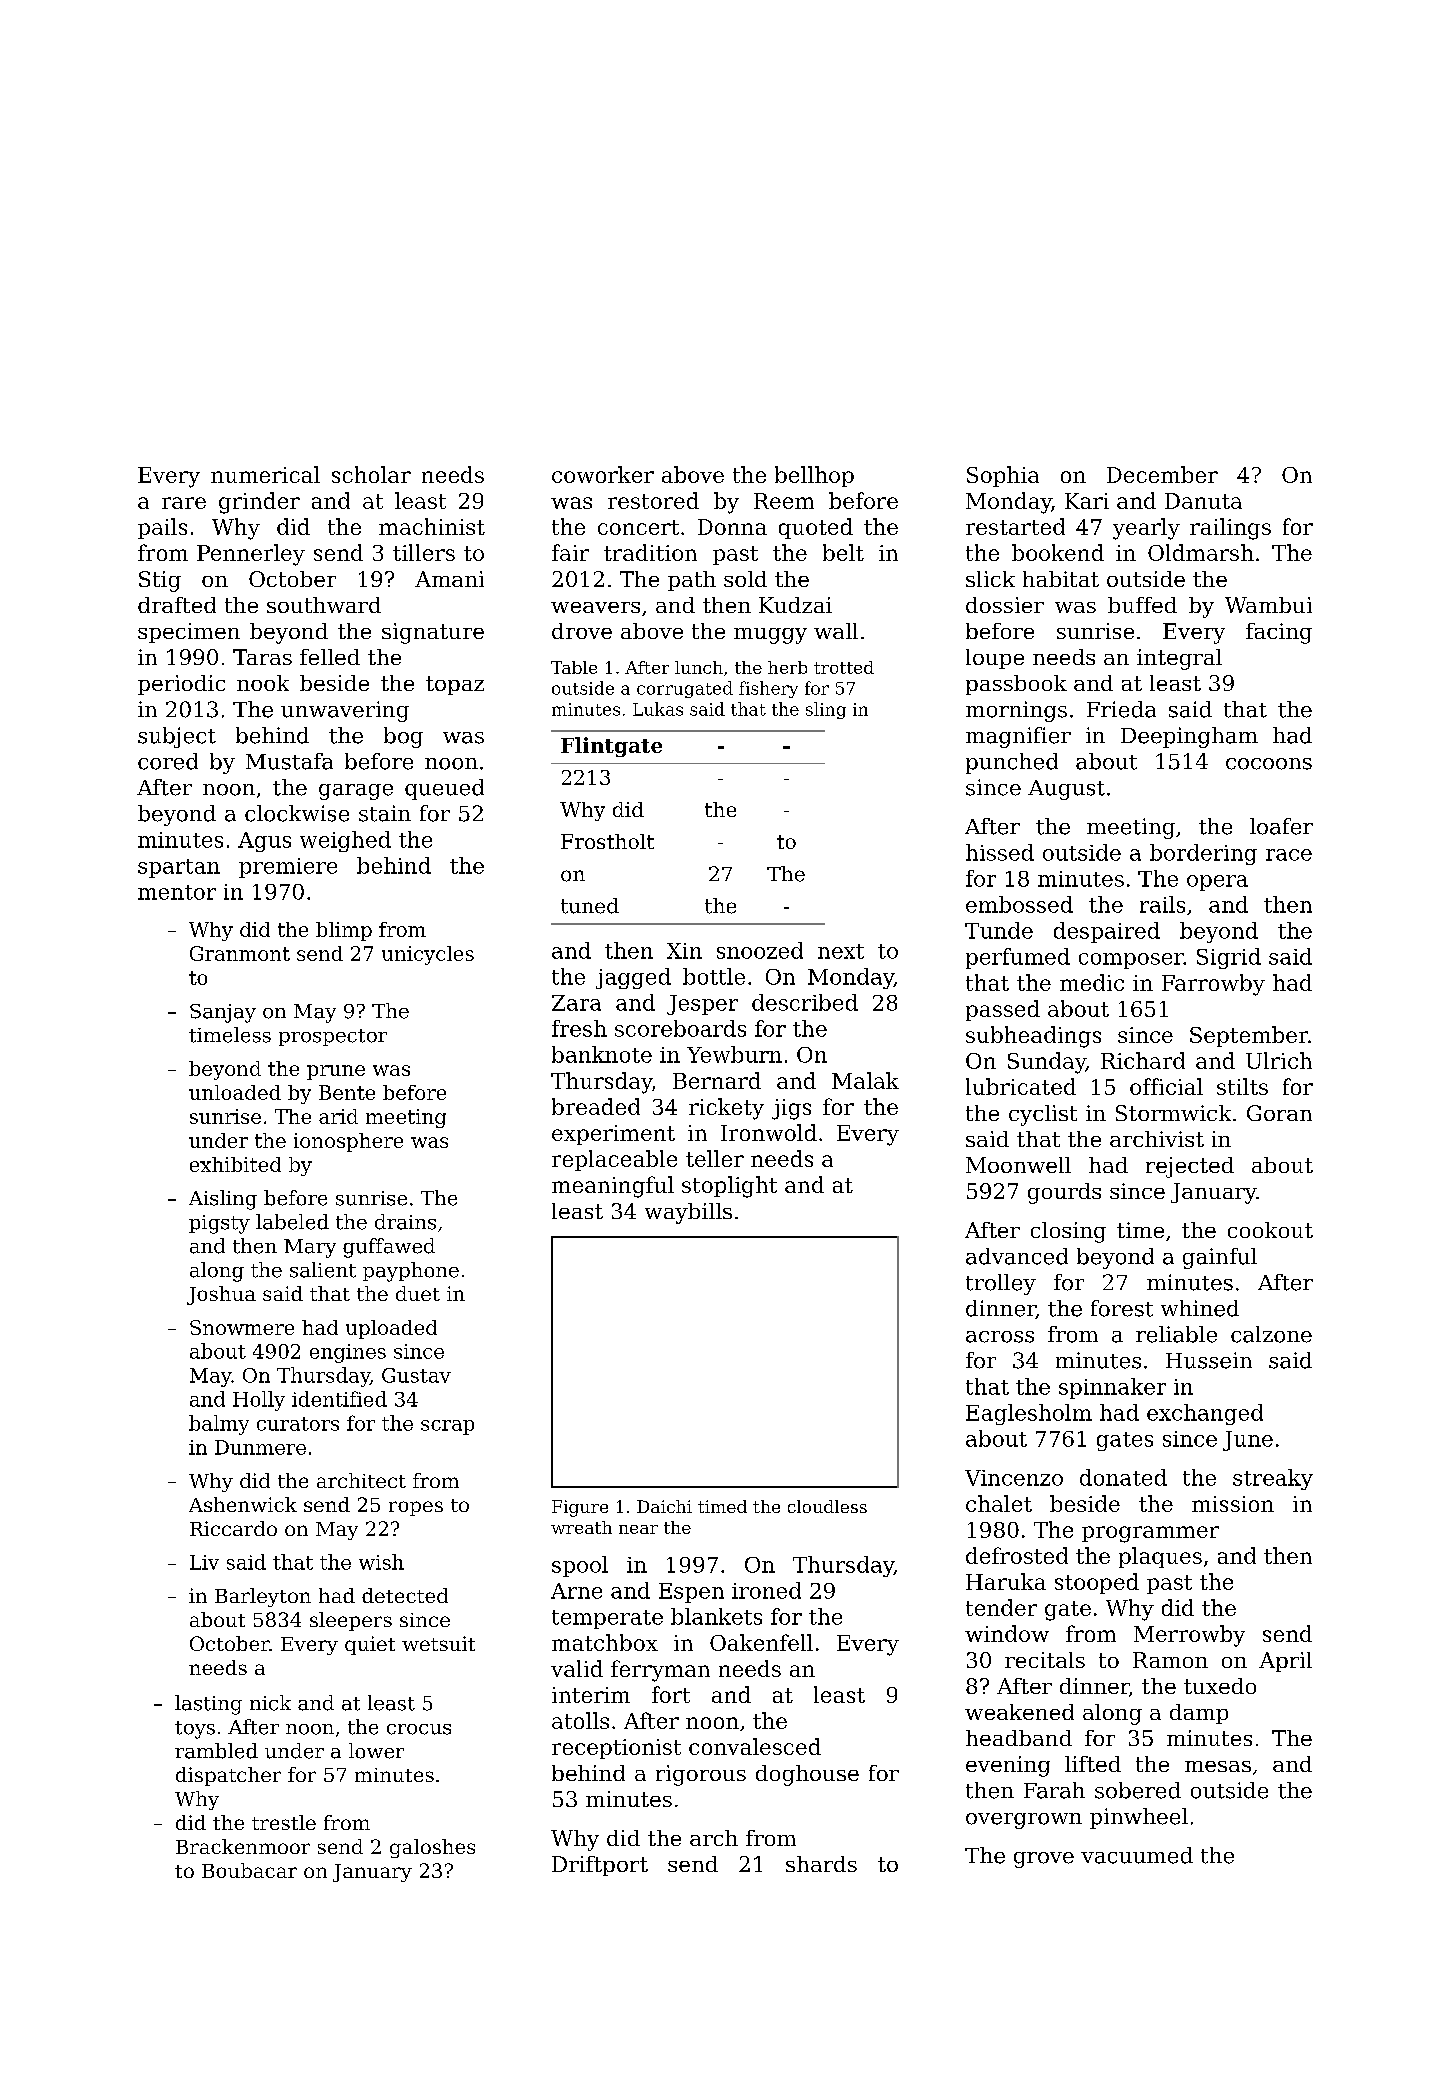 This screenshot has height=2100, width=1450. Describe the element at coordinates (1248, 1441) in the screenshot. I see `June` at that location.
